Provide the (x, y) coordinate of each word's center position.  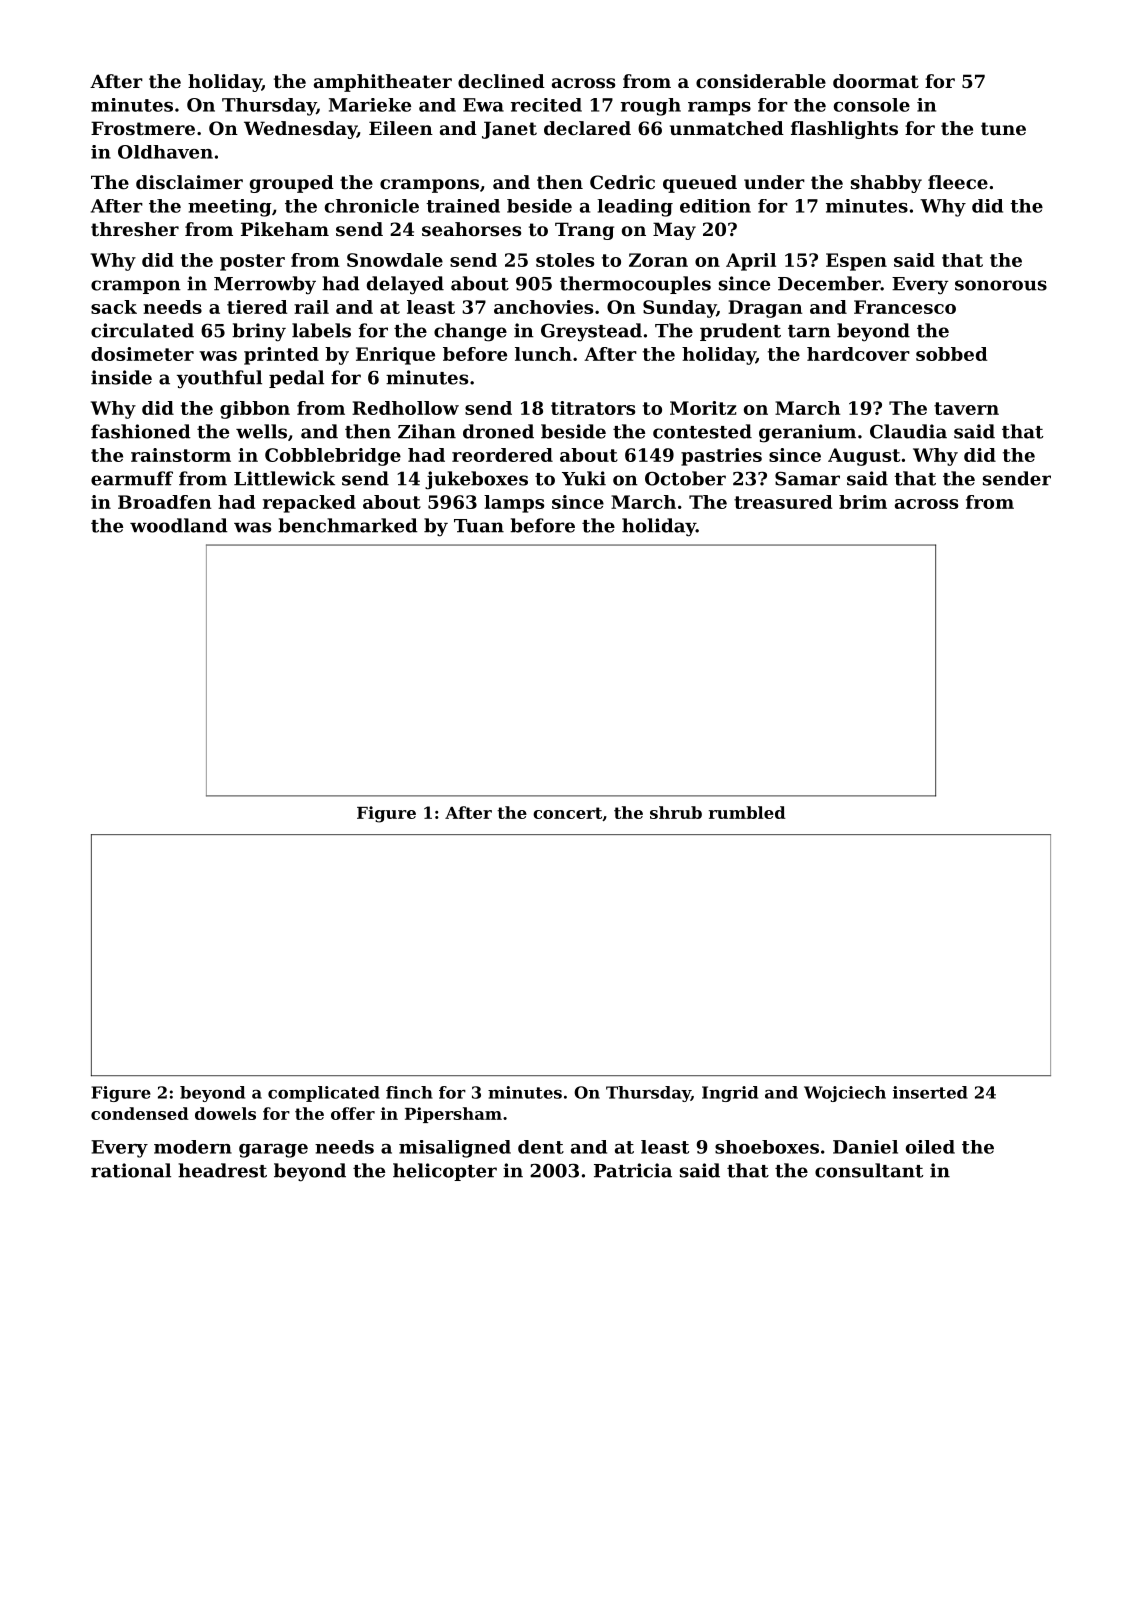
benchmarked (348, 525)
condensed (140, 1113)
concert (567, 813)
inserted (930, 1092)
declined (501, 81)
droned (498, 431)
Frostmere (143, 128)
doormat (876, 81)
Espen (856, 262)
